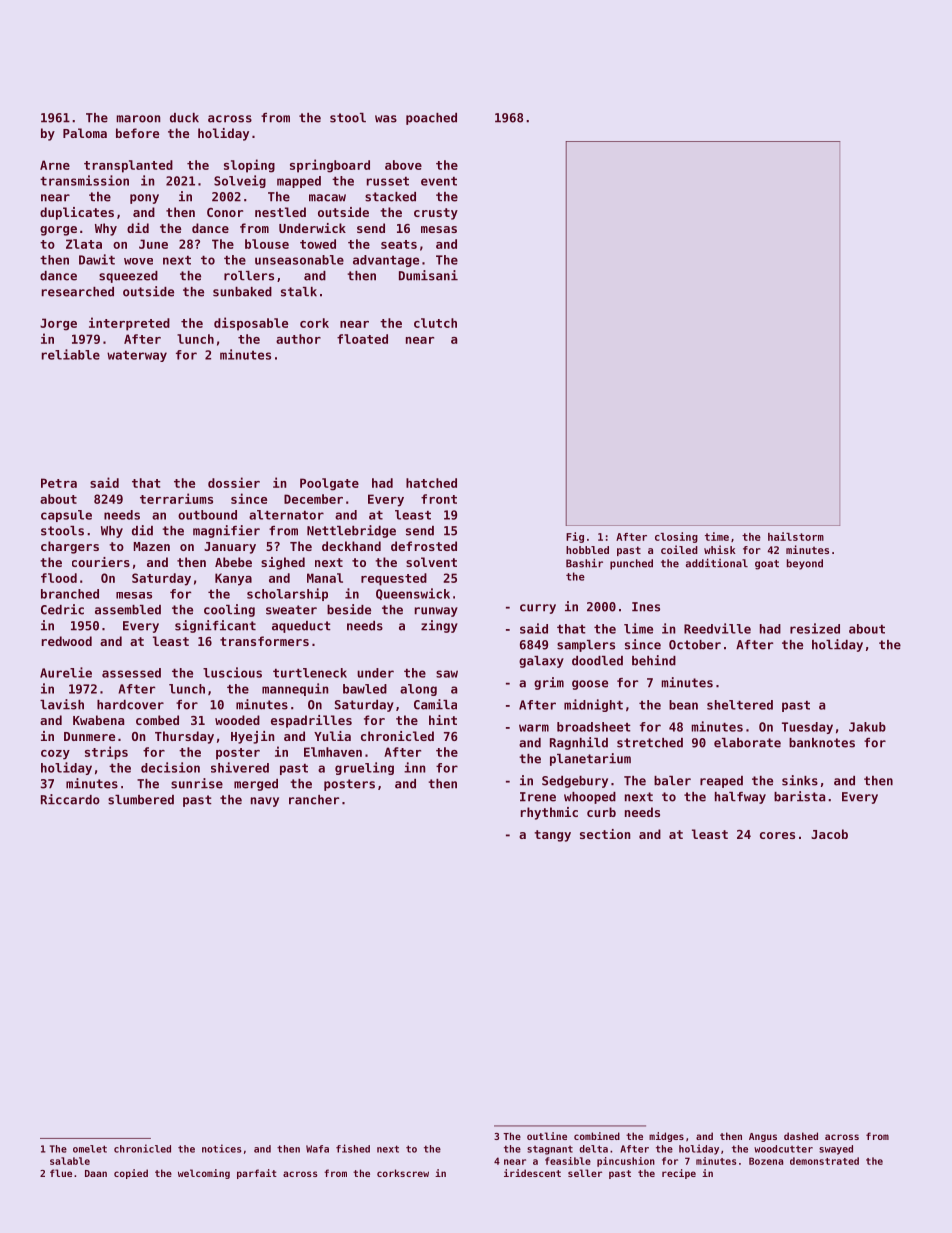  What do you see at coordinates (575, 537) in the screenshot?
I see `Fig` at bounding box center [575, 537].
